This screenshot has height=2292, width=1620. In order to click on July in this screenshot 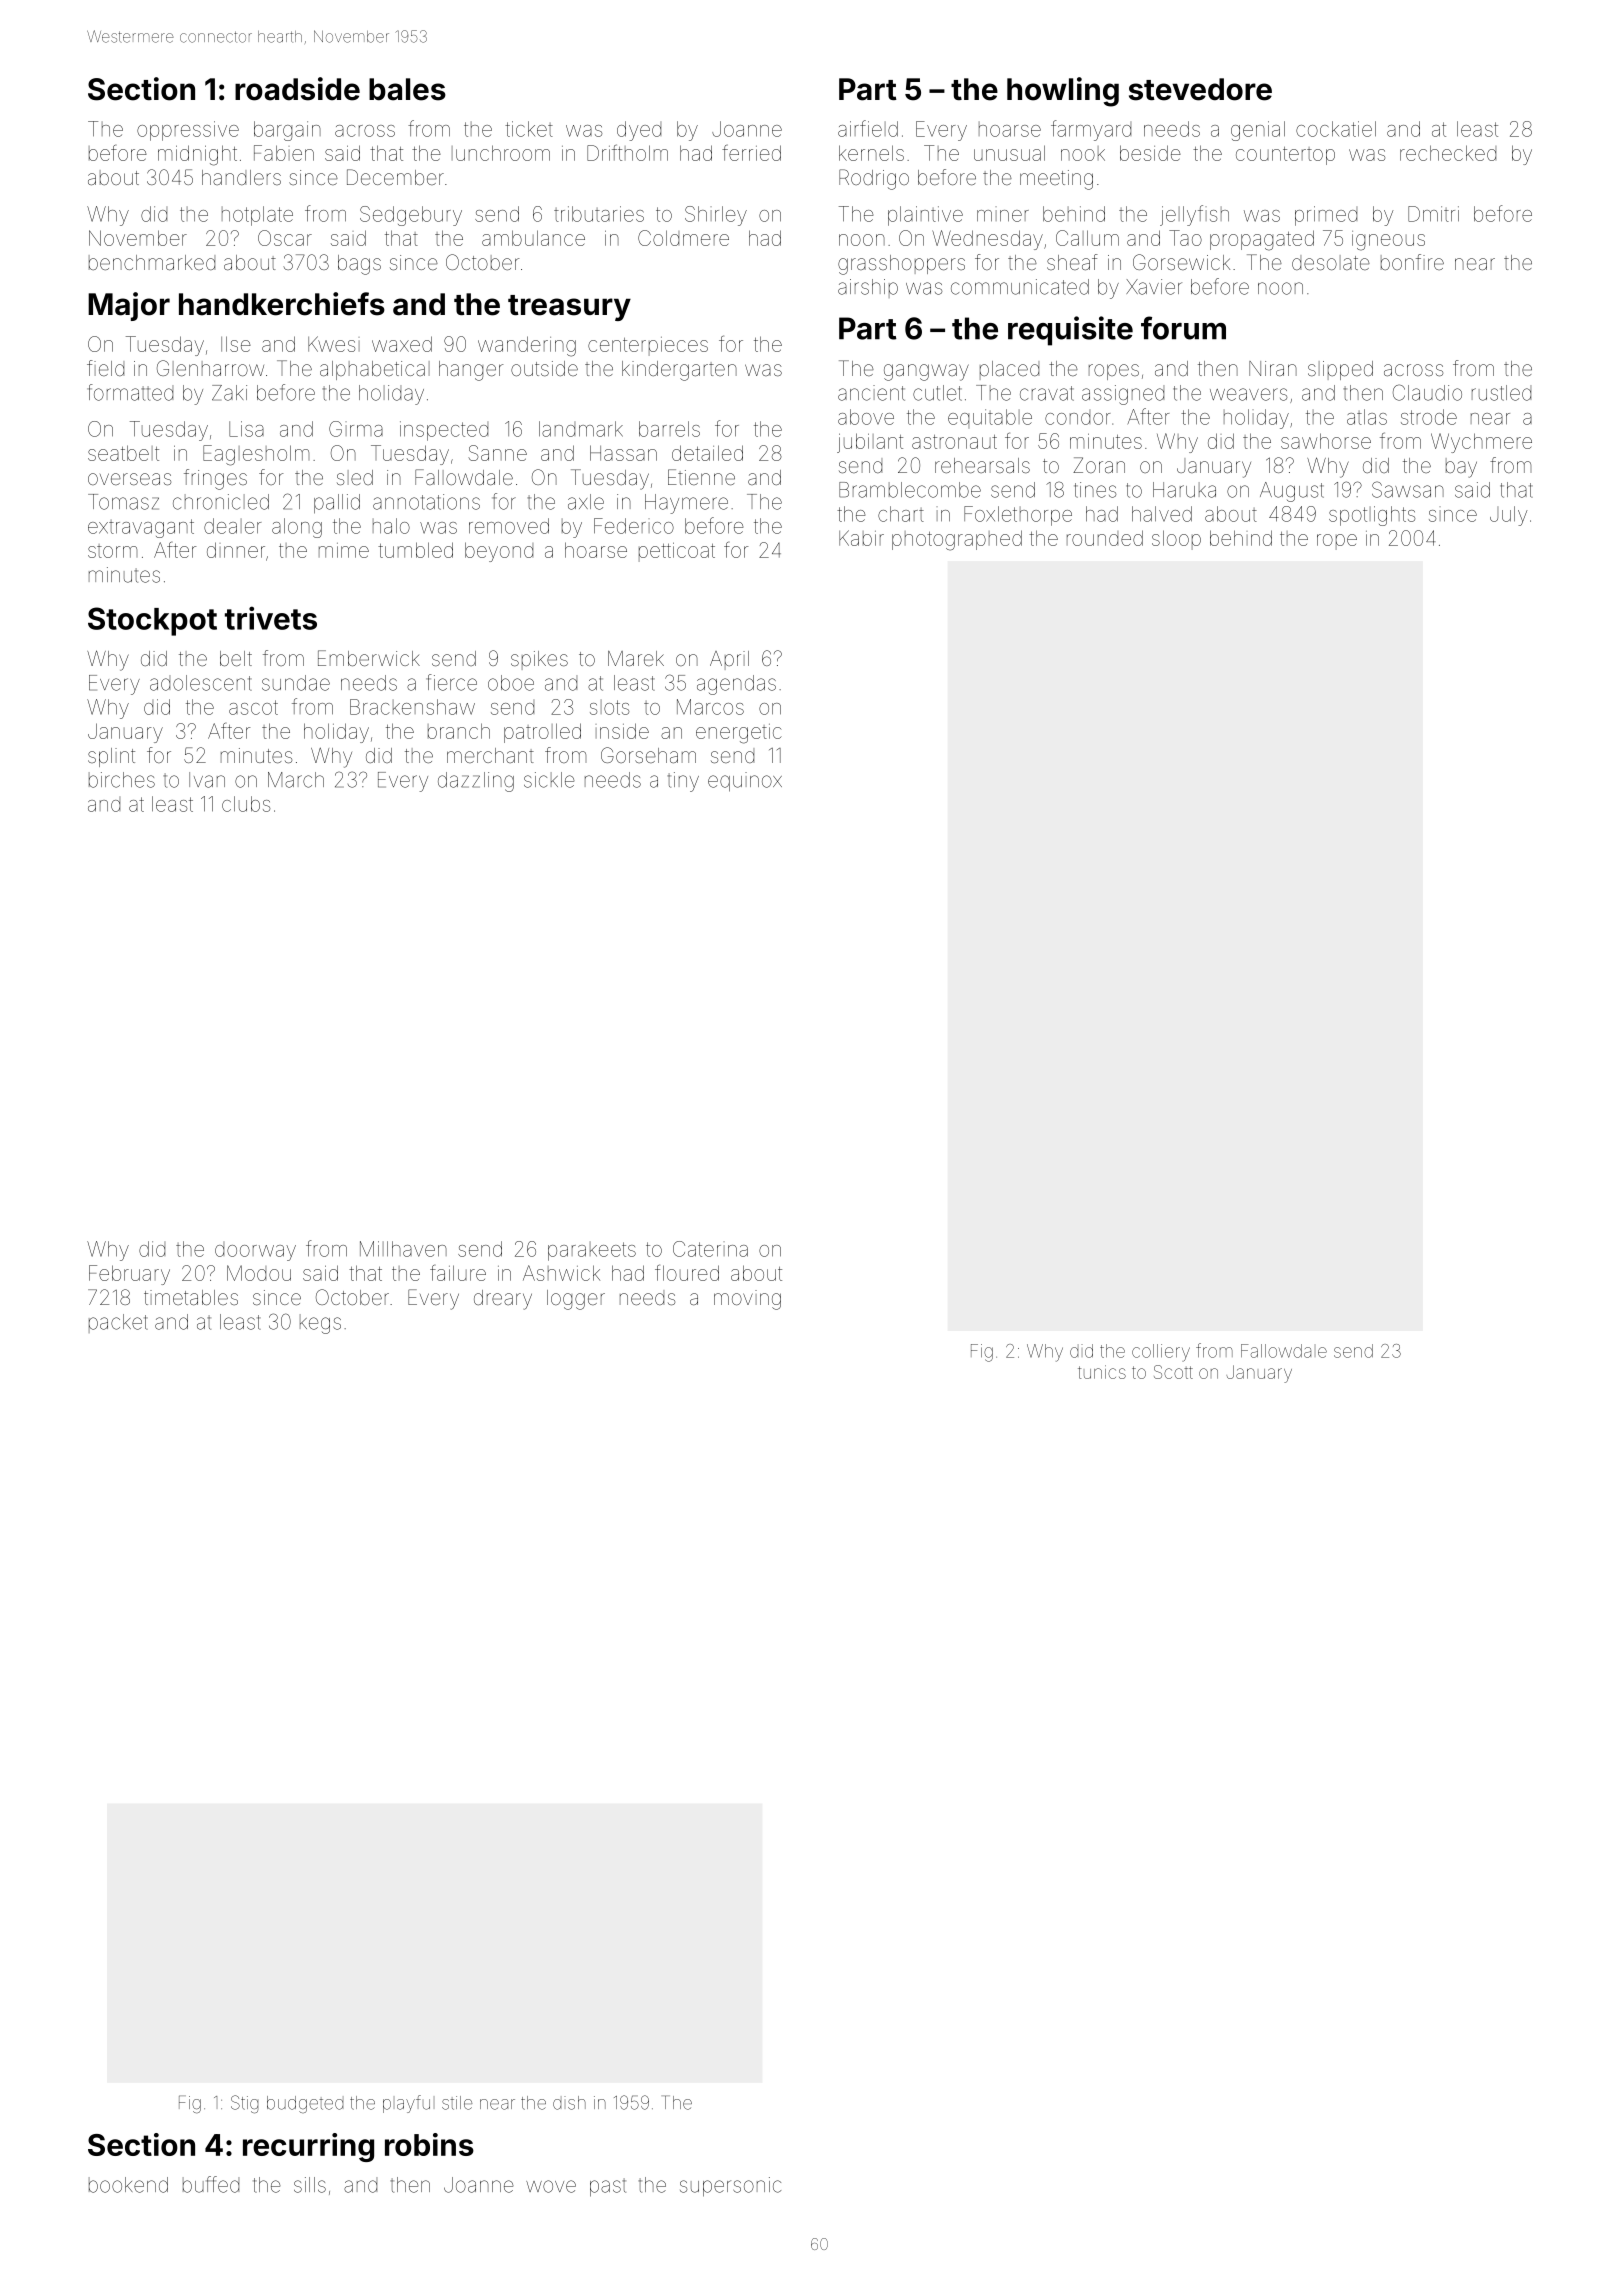, I will do `click(1508, 516)`.
